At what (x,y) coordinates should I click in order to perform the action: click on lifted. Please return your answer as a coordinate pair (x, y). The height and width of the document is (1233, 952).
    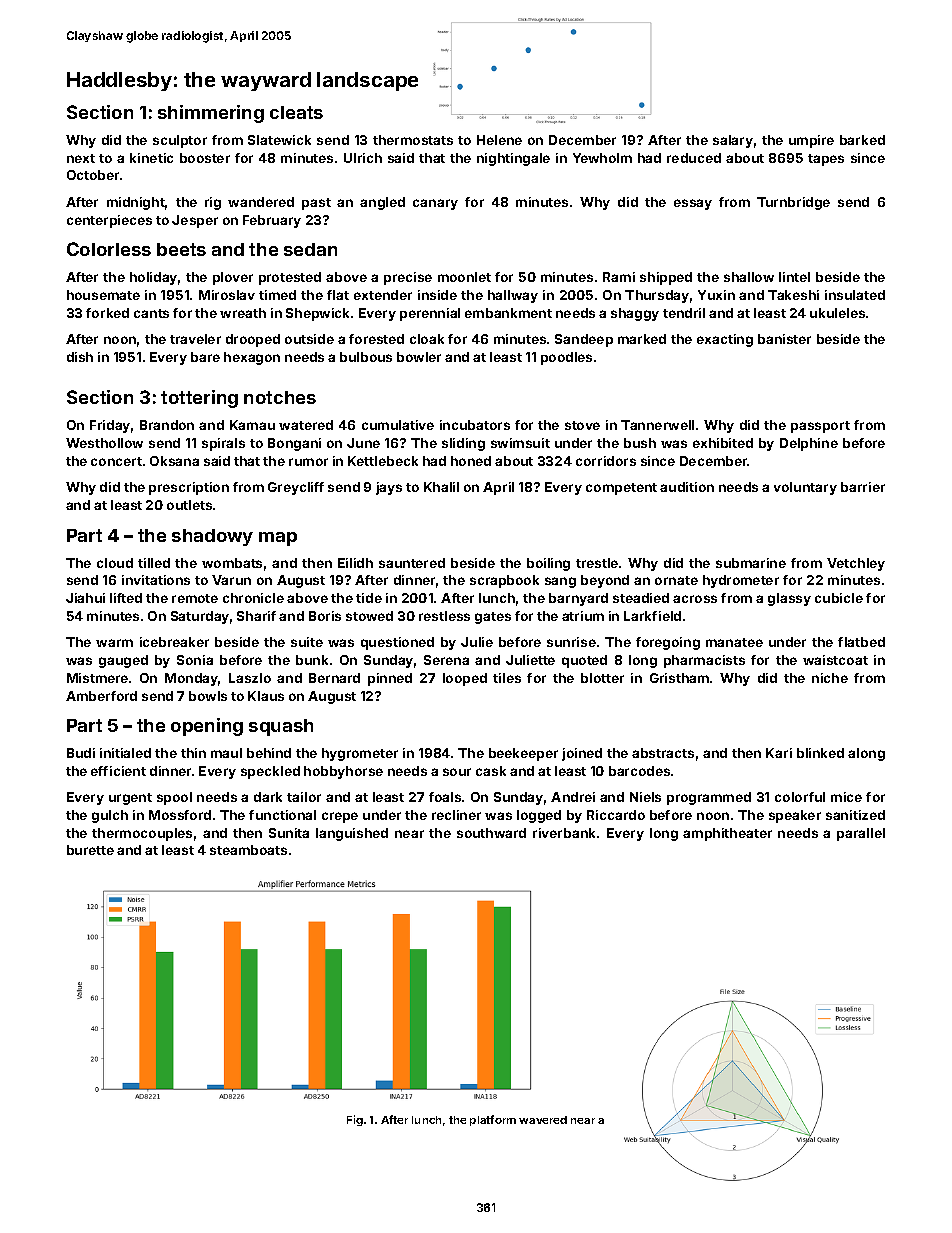
    Looking at the image, I should click on (126, 598).
